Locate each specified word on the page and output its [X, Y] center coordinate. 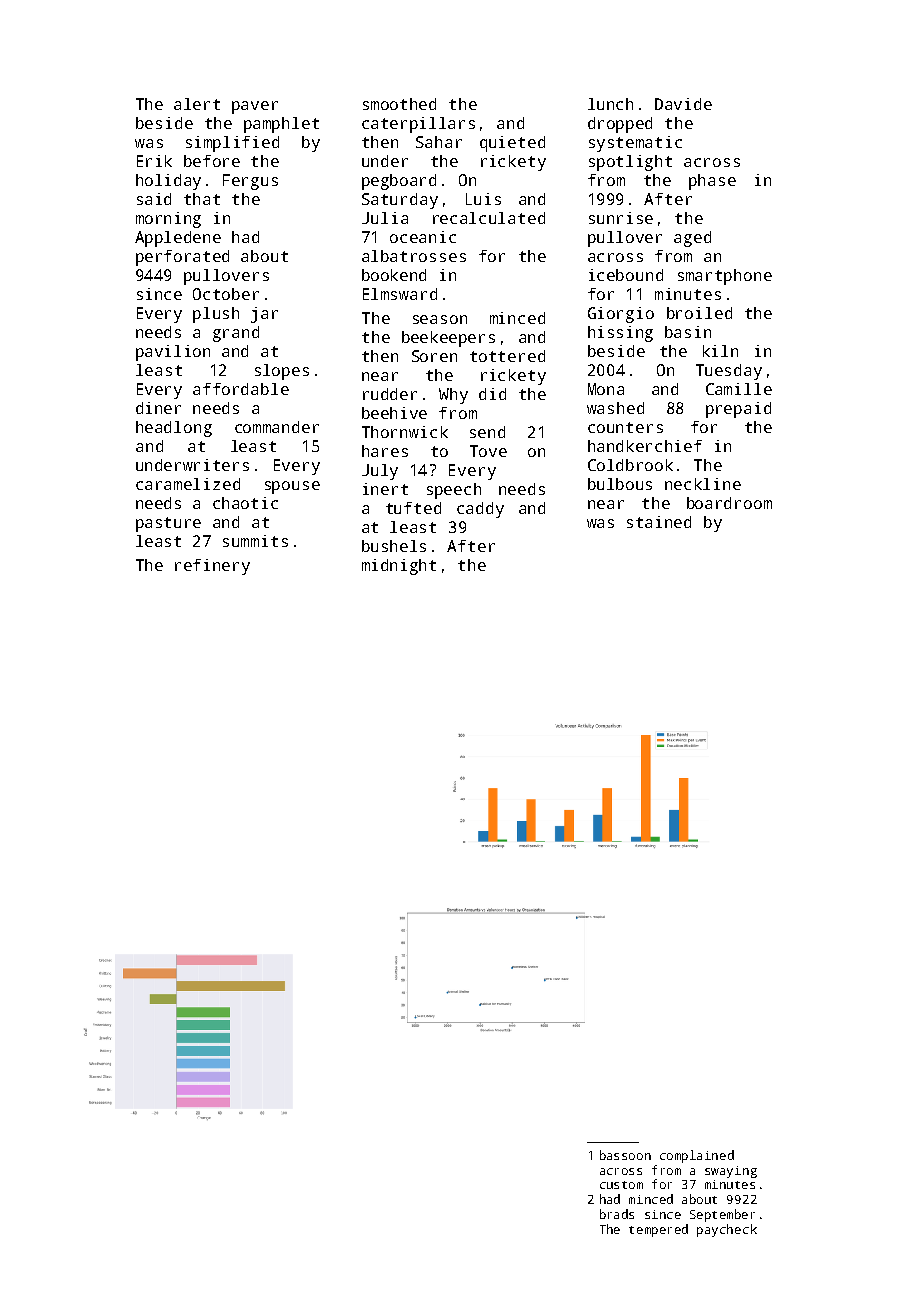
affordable [241, 389]
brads [617, 1214]
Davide [683, 104]
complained [697, 1156]
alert [197, 104]
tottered [507, 356]
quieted [512, 144]
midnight [399, 567]
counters [625, 427]
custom [621, 1185]
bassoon [625, 1155]
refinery [212, 567]
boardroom [729, 503]
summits [255, 541]
